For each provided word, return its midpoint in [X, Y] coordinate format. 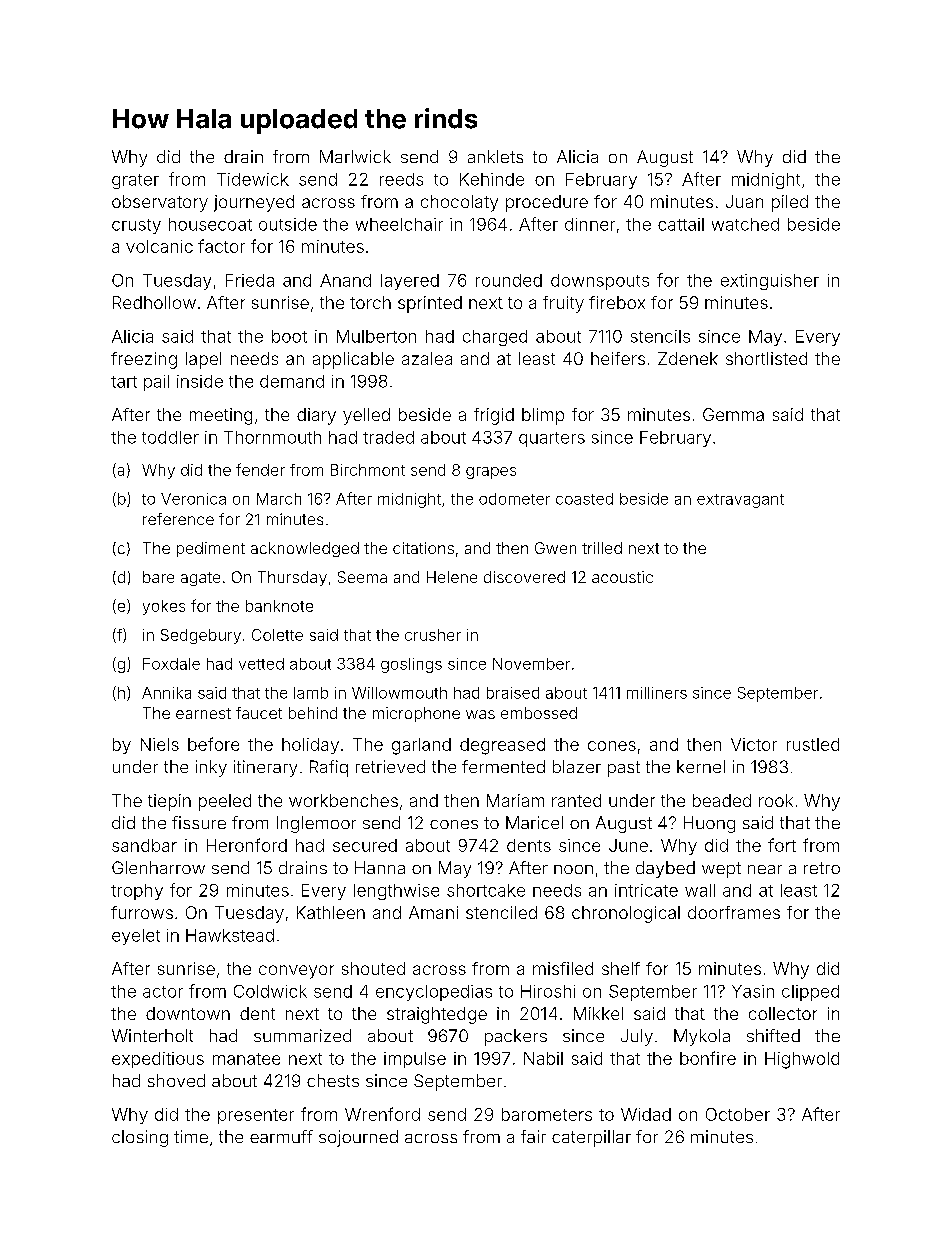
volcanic [159, 246]
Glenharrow [158, 867]
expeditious [158, 1060]
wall [700, 890]
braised [513, 693]
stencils [660, 336]
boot [289, 336]
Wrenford [382, 1114]
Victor [754, 744]
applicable [353, 360]
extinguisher [770, 282]
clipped [810, 993]
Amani [433, 912]
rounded [509, 280]
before [213, 744]
